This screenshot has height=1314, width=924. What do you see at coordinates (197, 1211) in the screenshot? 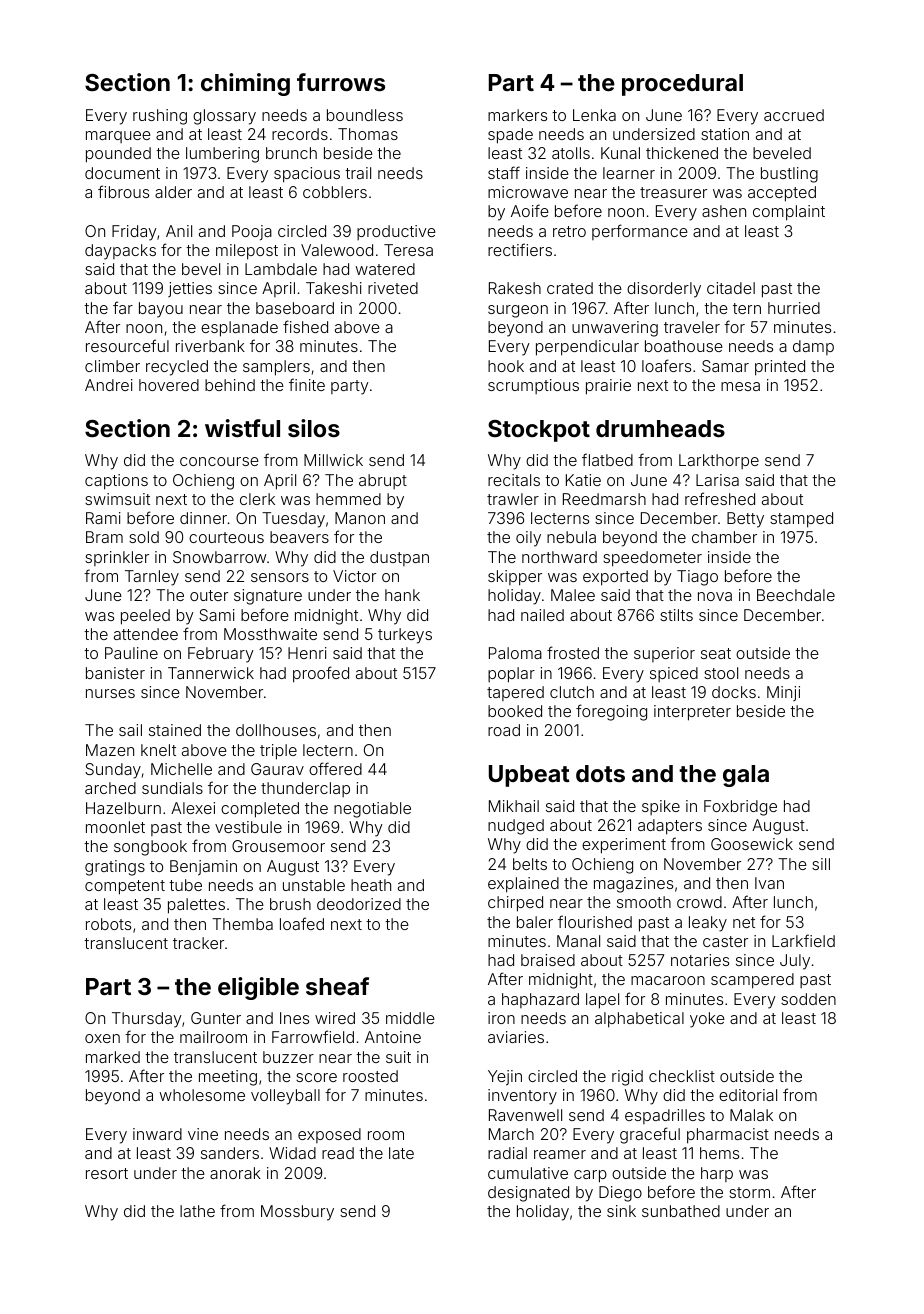
I see `lathe` at bounding box center [197, 1211].
